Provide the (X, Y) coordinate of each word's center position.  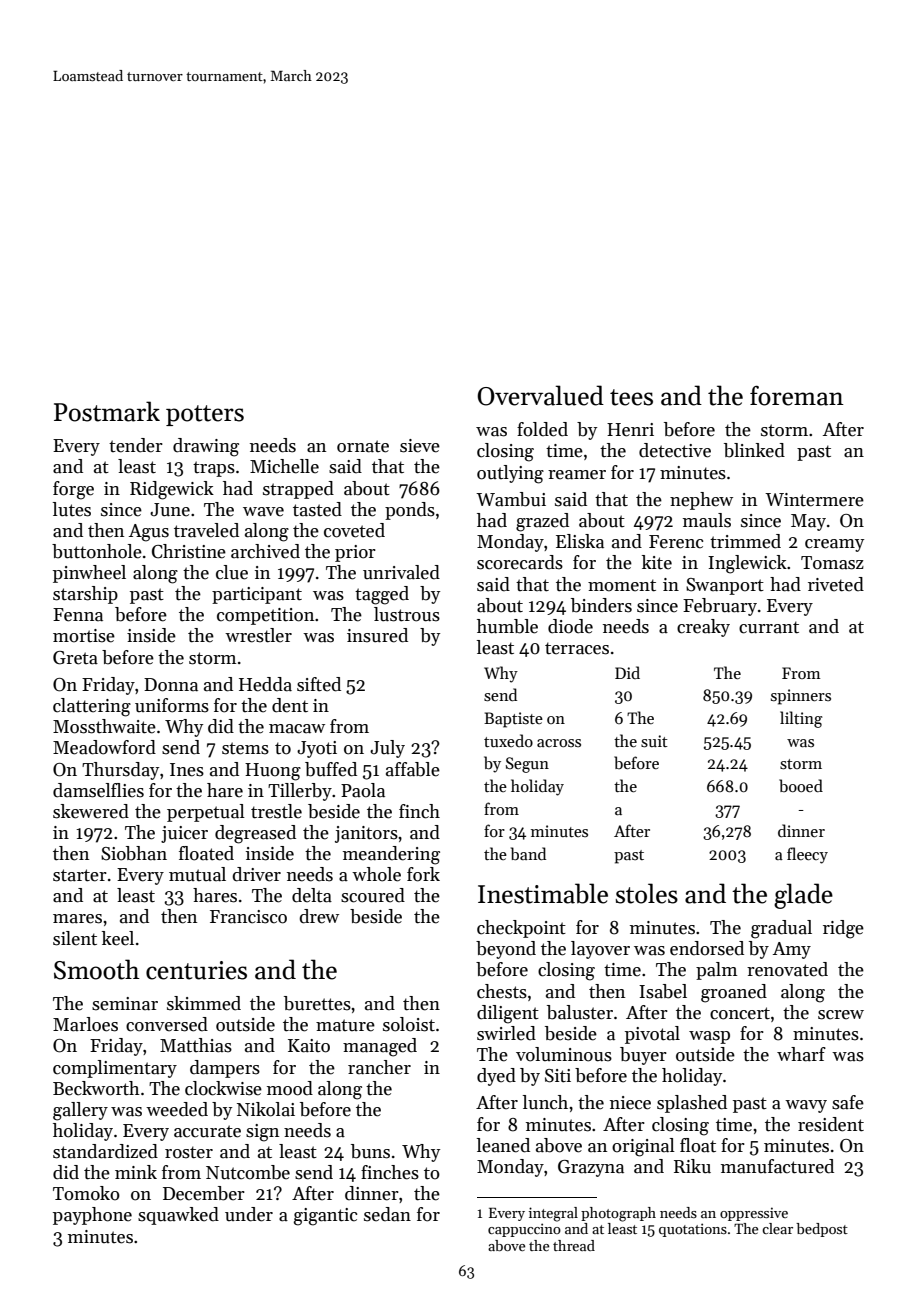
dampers (225, 1069)
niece (630, 1103)
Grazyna (591, 1168)
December (204, 1193)
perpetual (206, 813)
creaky (703, 628)
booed (801, 785)
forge (73, 490)
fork (423, 874)
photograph (618, 1214)
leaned (503, 1145)
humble (507, 626)
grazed (542, 522)
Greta (75, 658)
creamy (834, 545)
